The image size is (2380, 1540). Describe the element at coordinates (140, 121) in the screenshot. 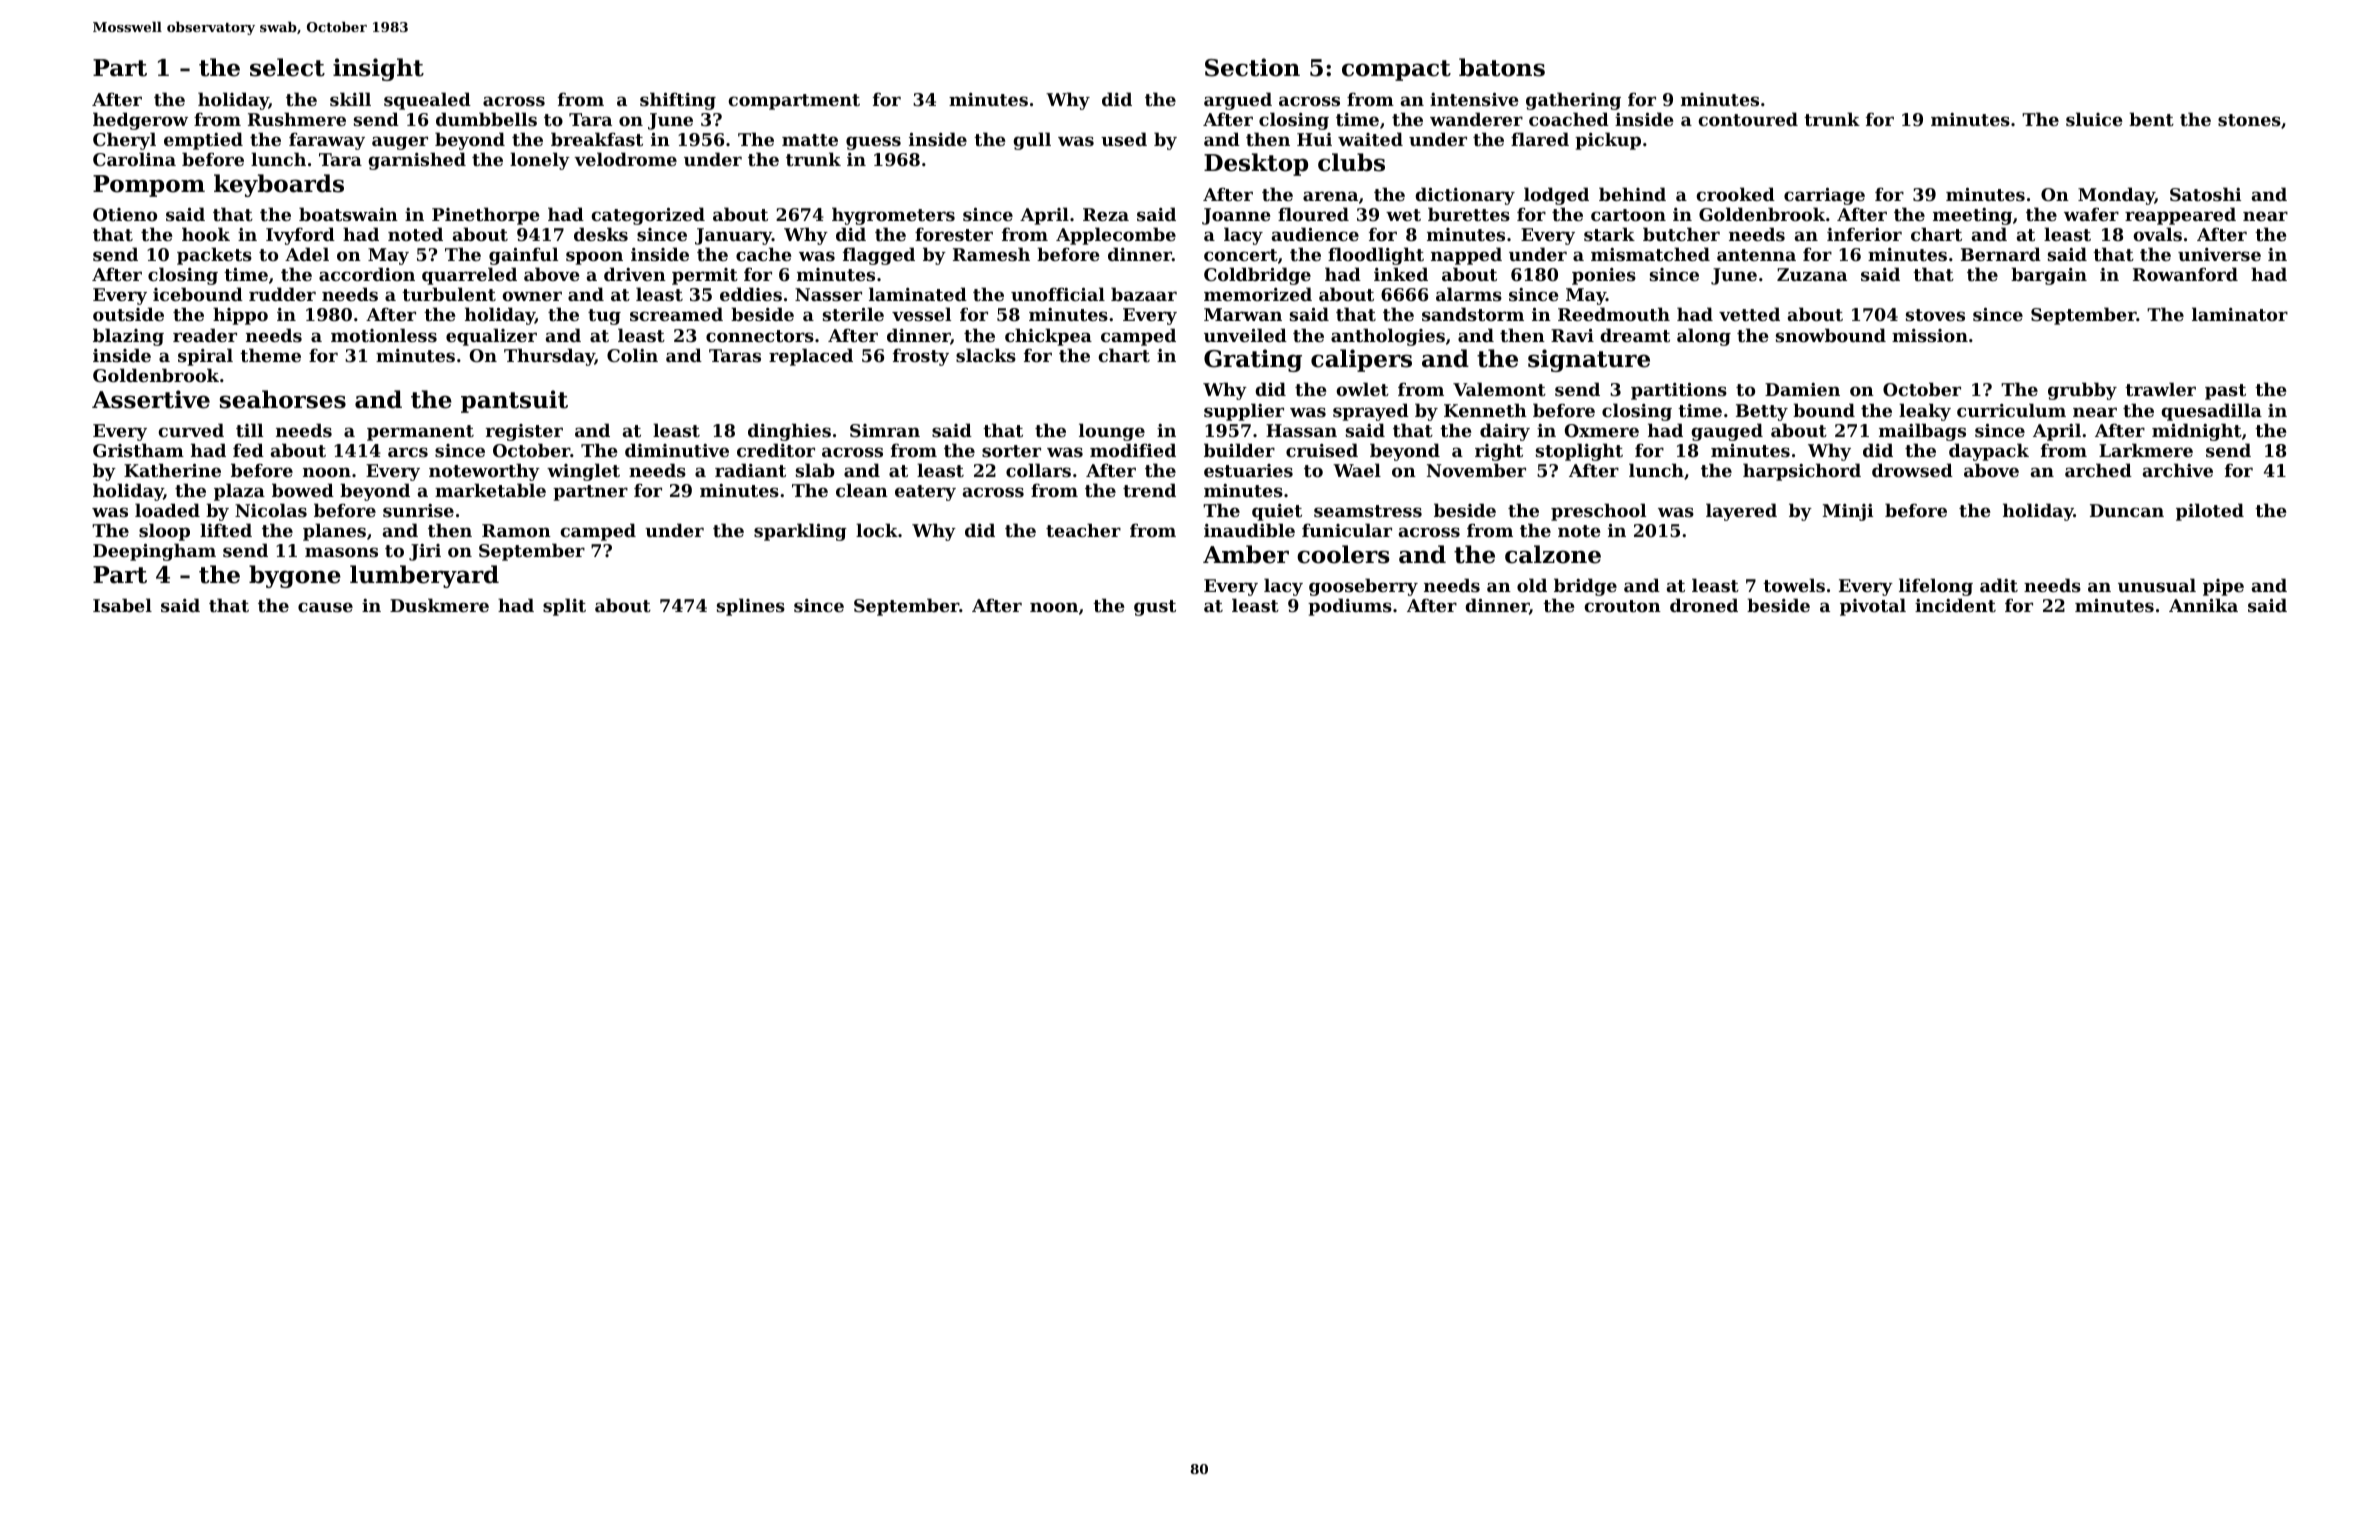

I see `hedgerow` at that location.
